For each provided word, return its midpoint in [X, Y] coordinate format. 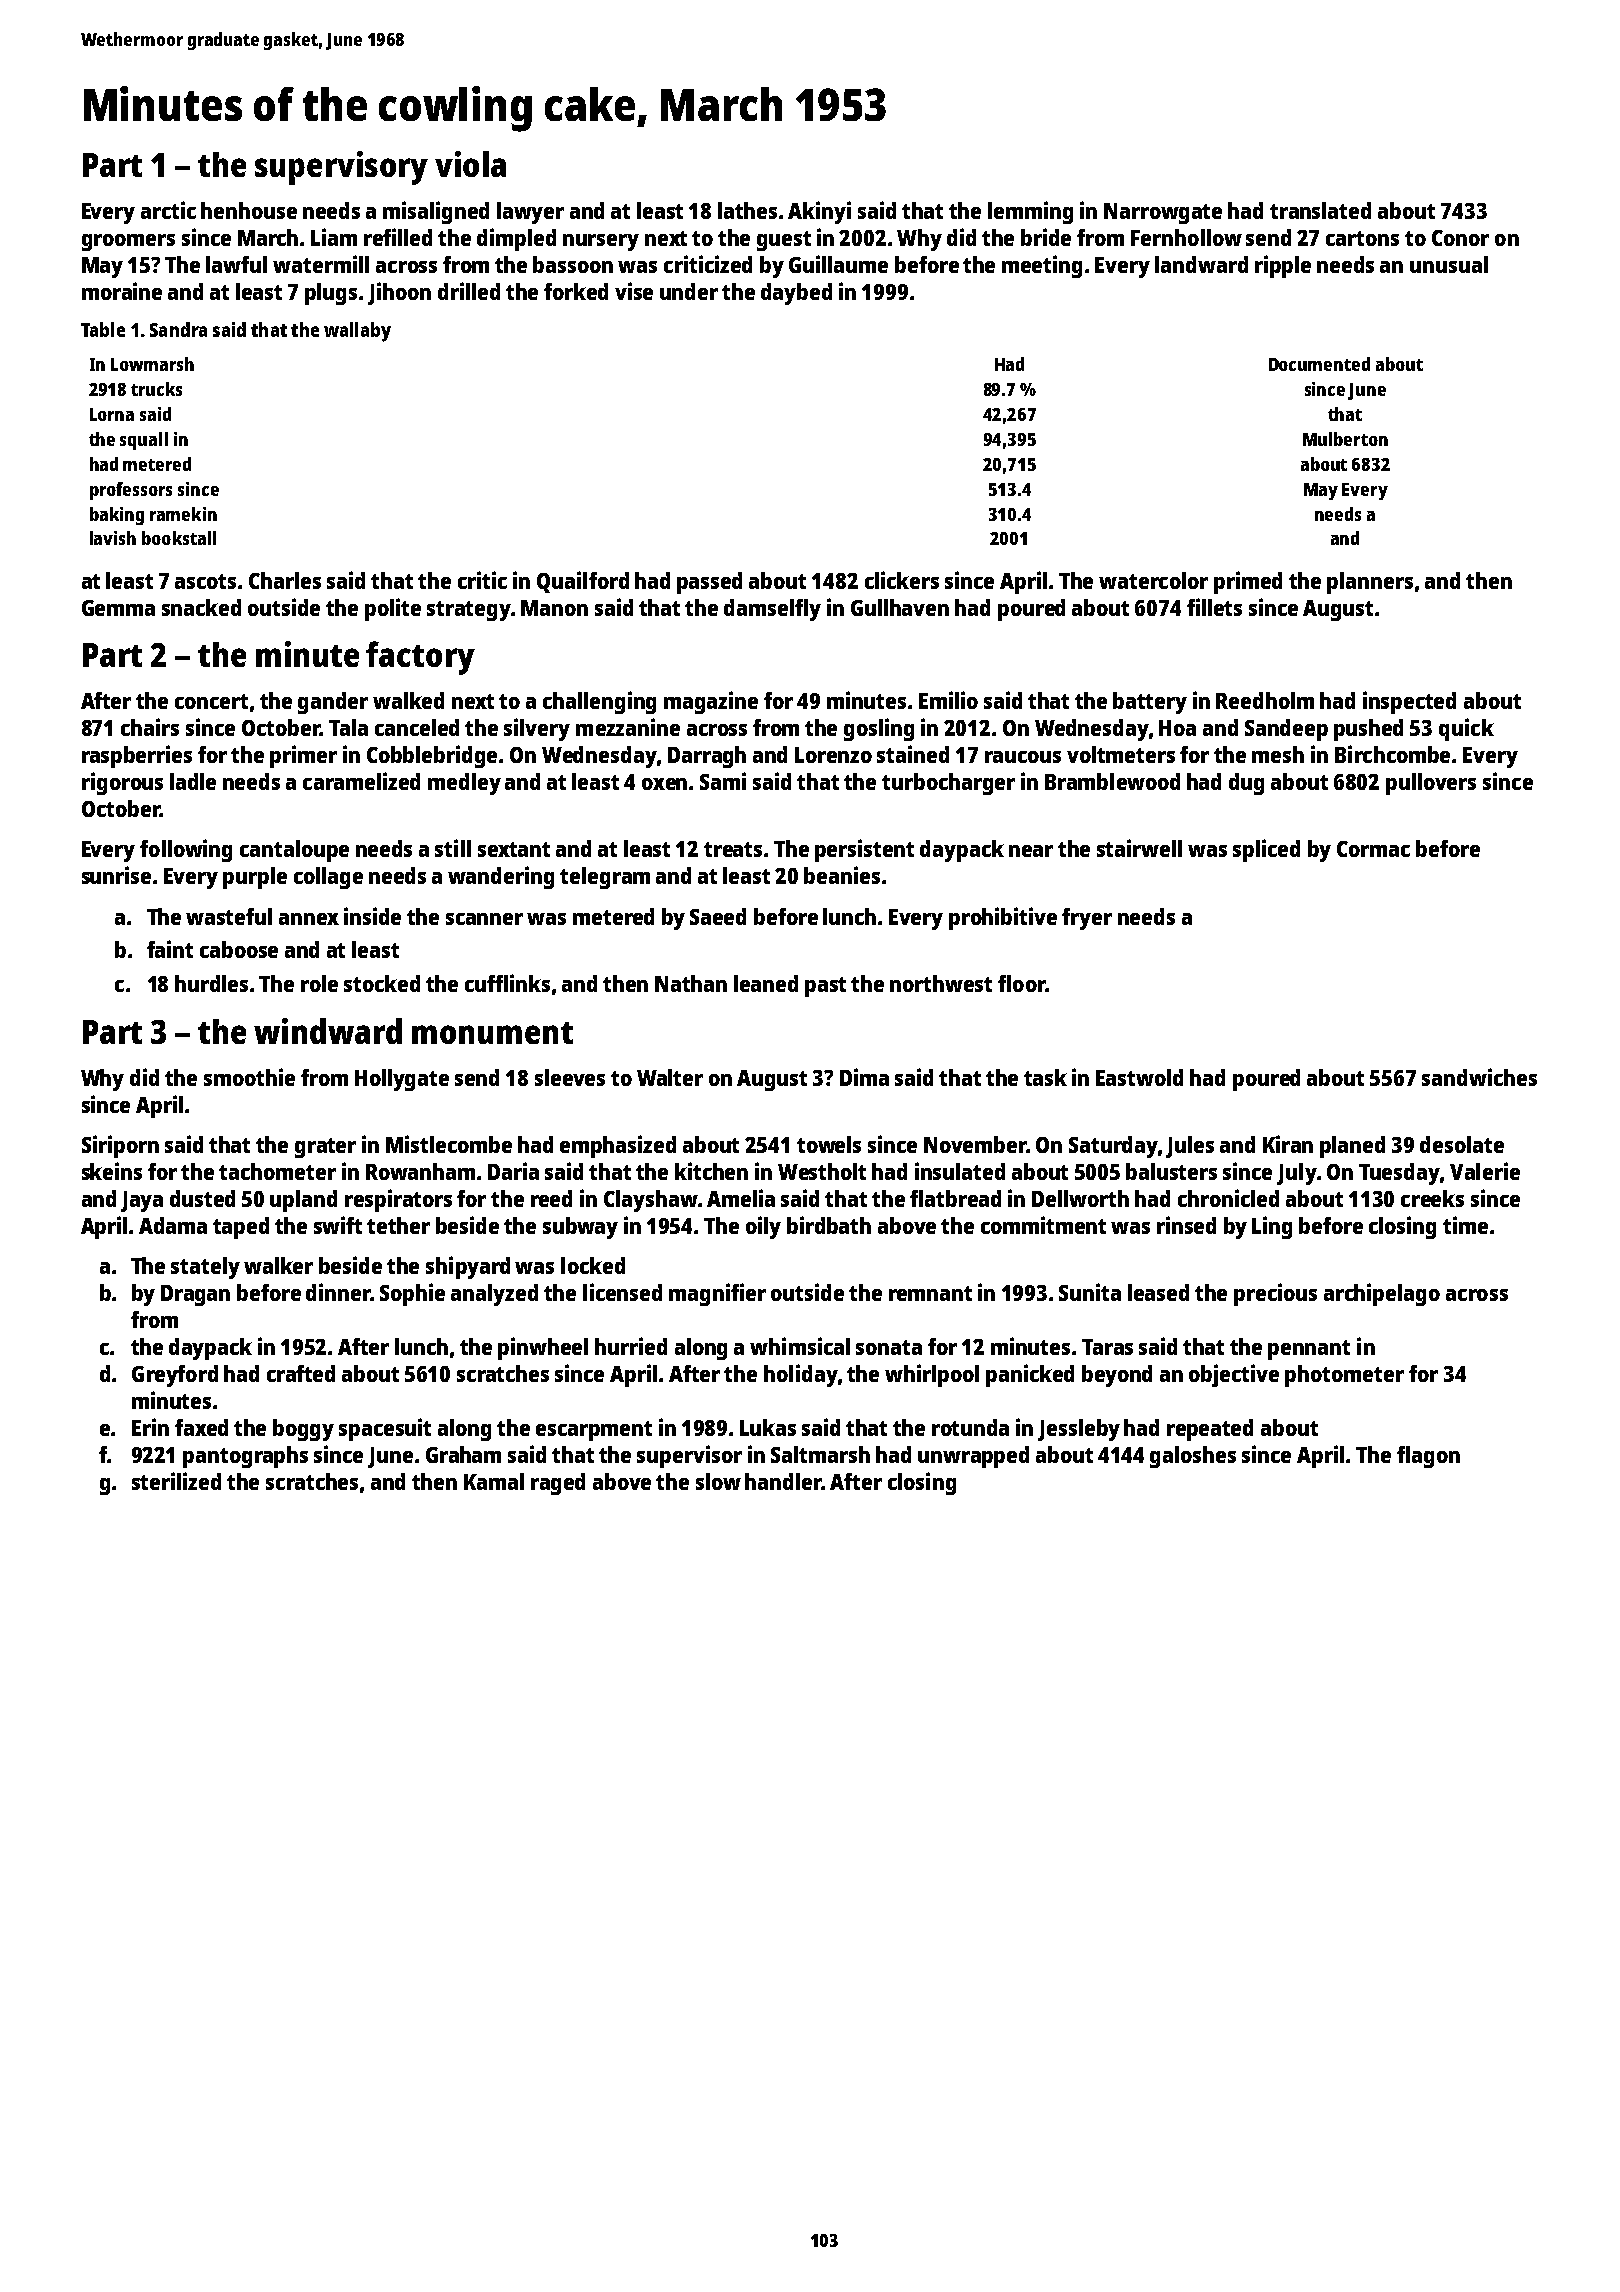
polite [393, 609]
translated [1320, 210]
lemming [1030, 212]
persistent [864, 850]
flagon [1428, 1457]
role [319, 983]
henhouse [249, 210]
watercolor [1153, 580]
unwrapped [973, 1457]
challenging [599, 702]
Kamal [494, 1481]
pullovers [1431, 784]
